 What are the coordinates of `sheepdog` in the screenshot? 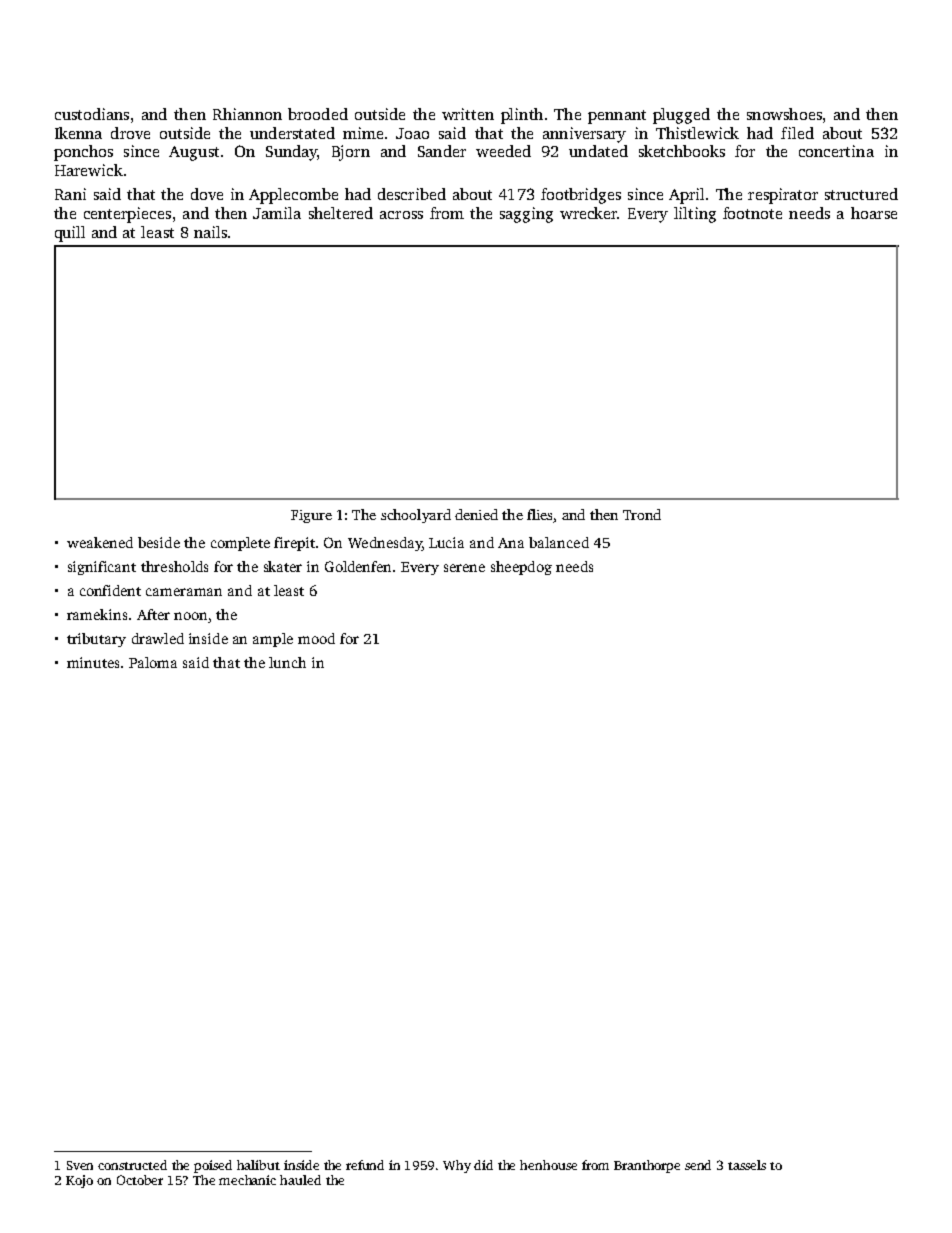 It's located at (521, 568).
